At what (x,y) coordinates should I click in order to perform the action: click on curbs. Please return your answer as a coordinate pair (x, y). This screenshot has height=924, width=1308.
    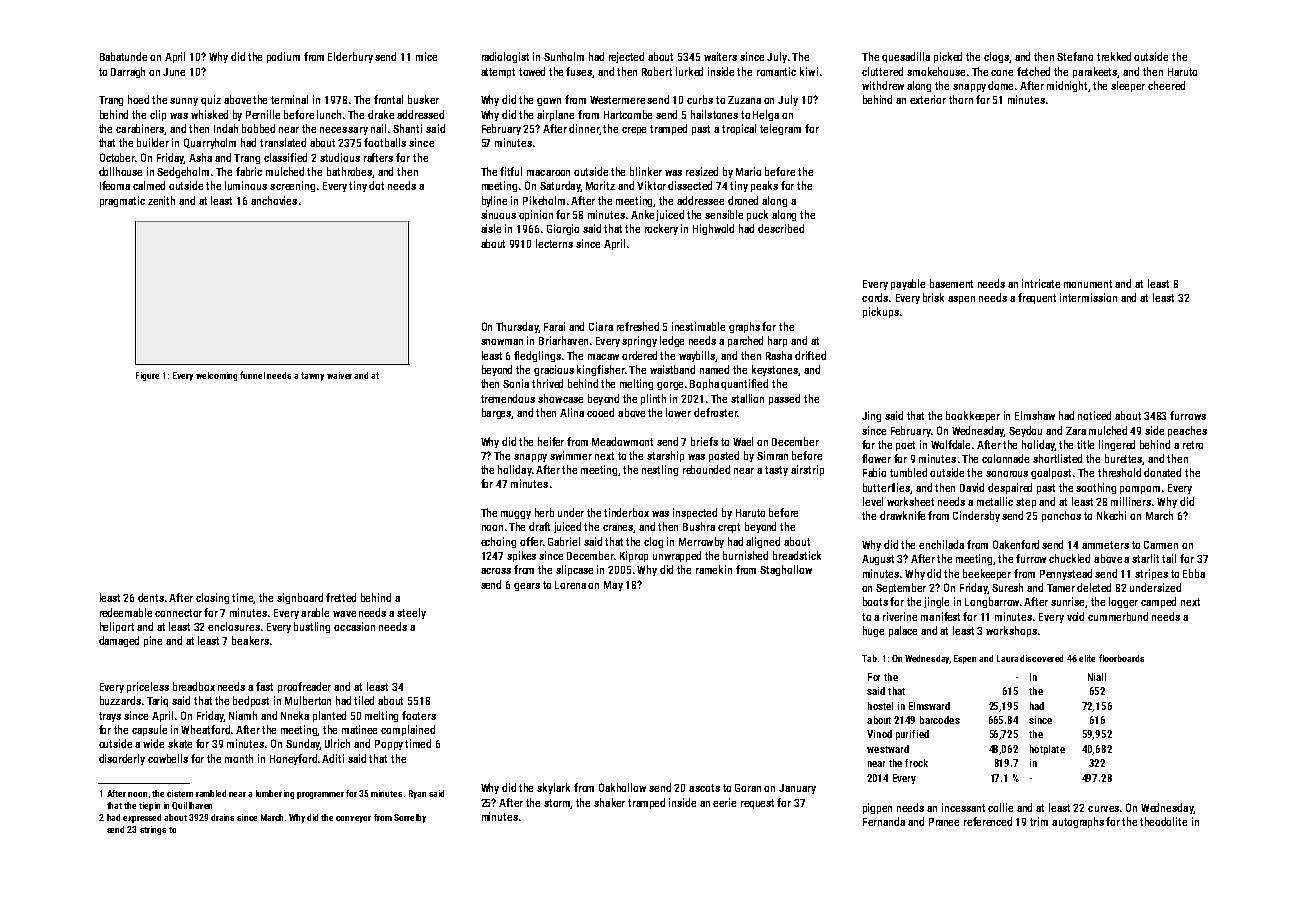
    Looking at the image, I should click on (700, 99).
